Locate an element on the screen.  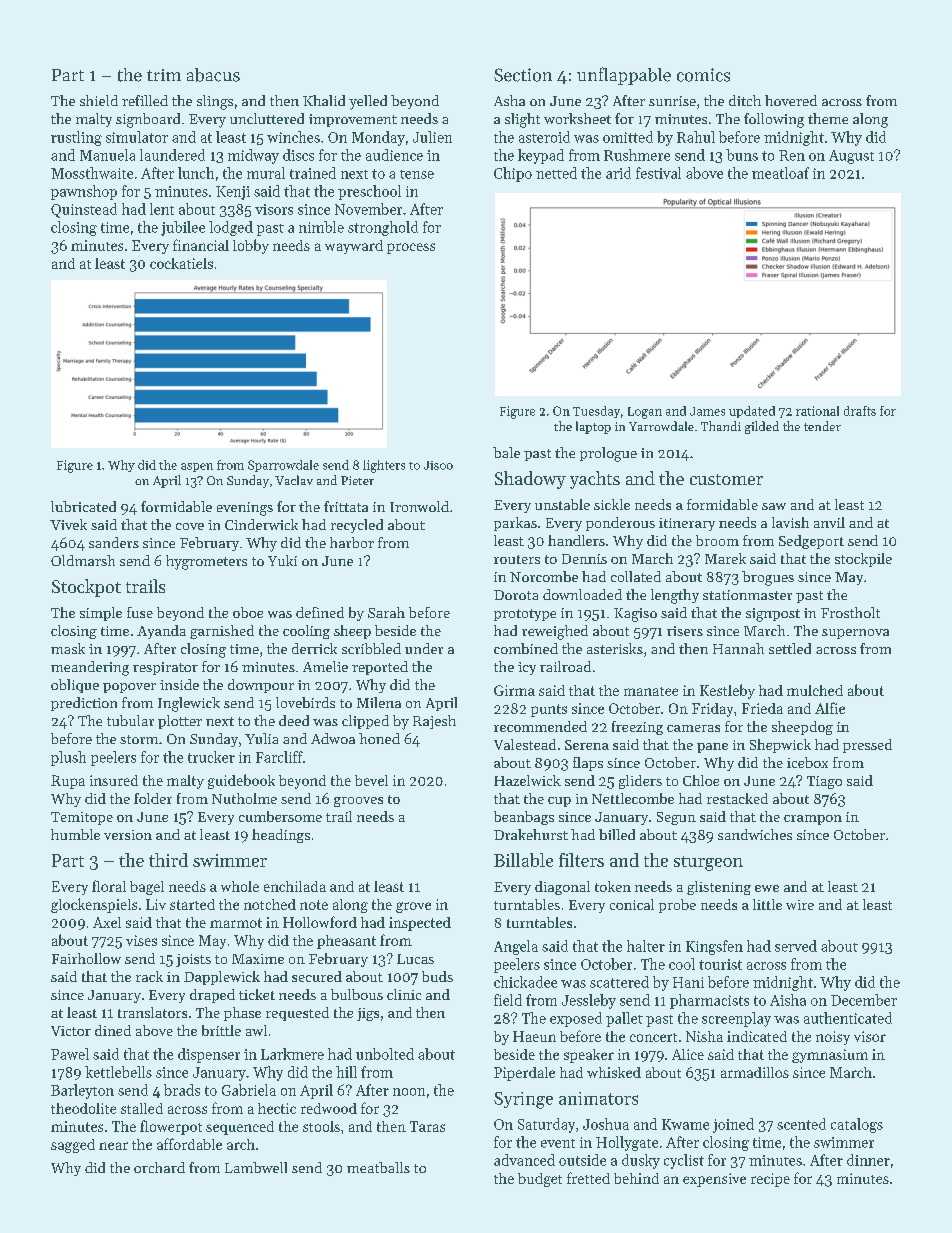
Mossthwaite is located at coordinates (92, 173).
